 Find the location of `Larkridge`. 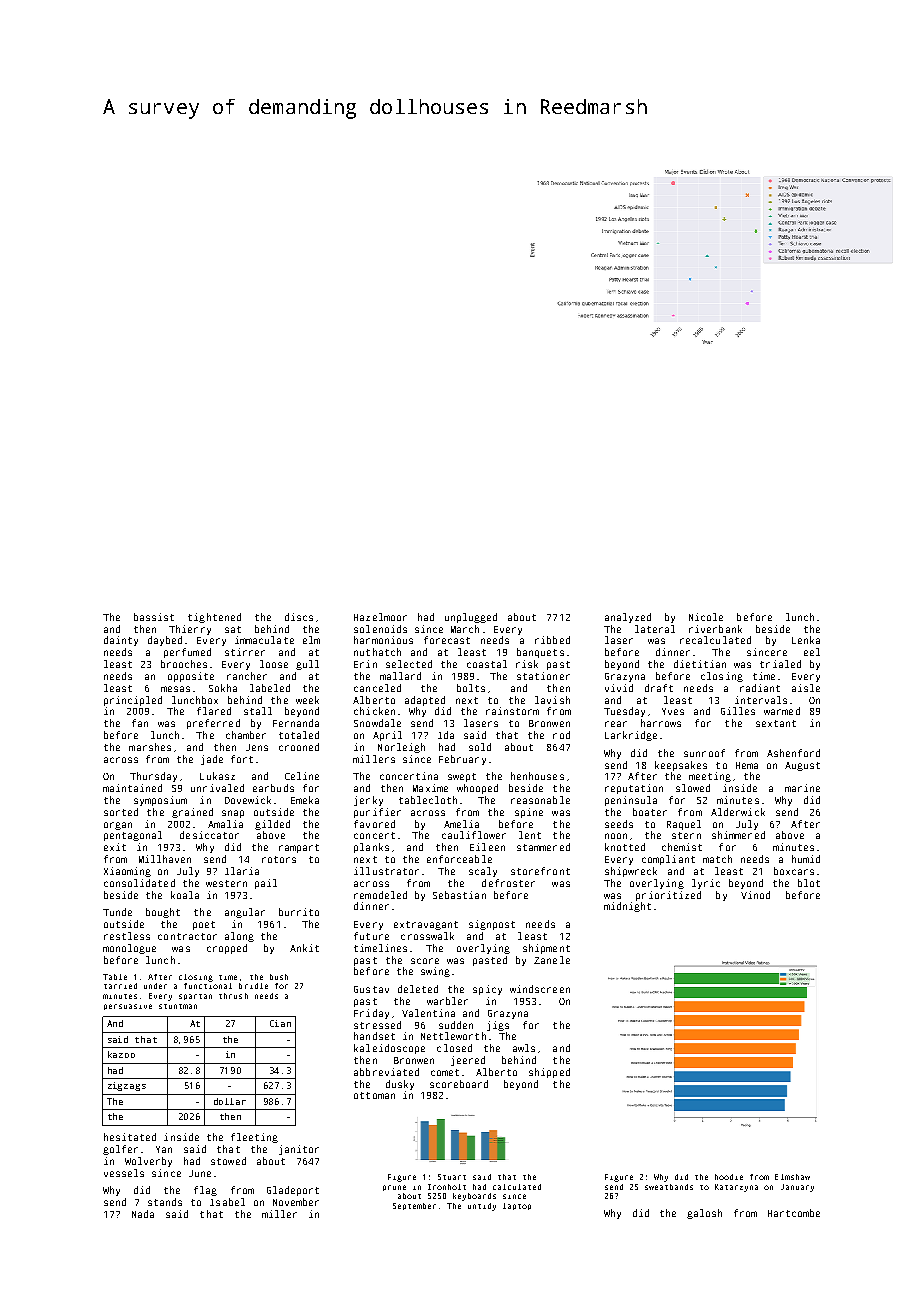

Larkridge is located at coordinates (631, 736).
